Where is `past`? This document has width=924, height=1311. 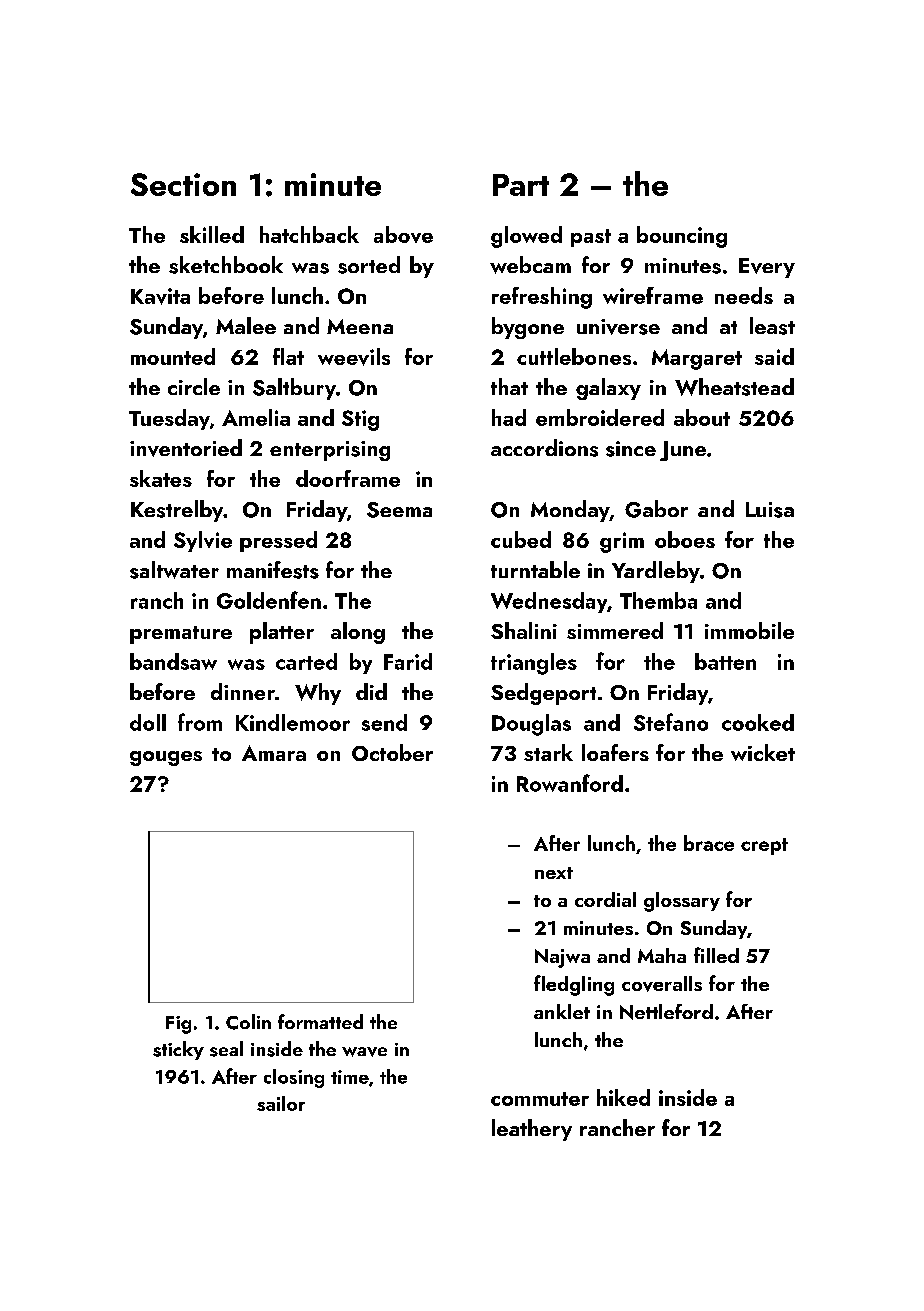 past is located at coordinates (591, 238).
